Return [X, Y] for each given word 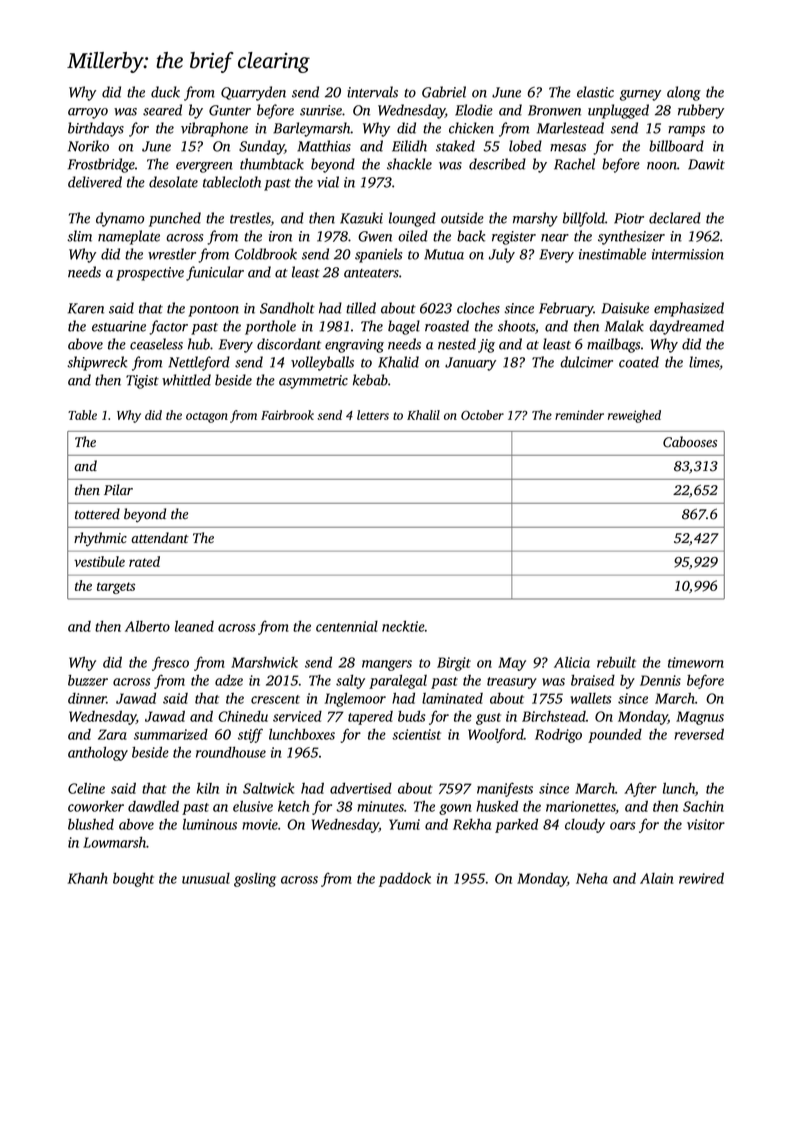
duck [165, 92]
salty [350, 681]
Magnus [700, 718]
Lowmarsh [114, 842]
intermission [688, 254]
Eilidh [409, 146]
